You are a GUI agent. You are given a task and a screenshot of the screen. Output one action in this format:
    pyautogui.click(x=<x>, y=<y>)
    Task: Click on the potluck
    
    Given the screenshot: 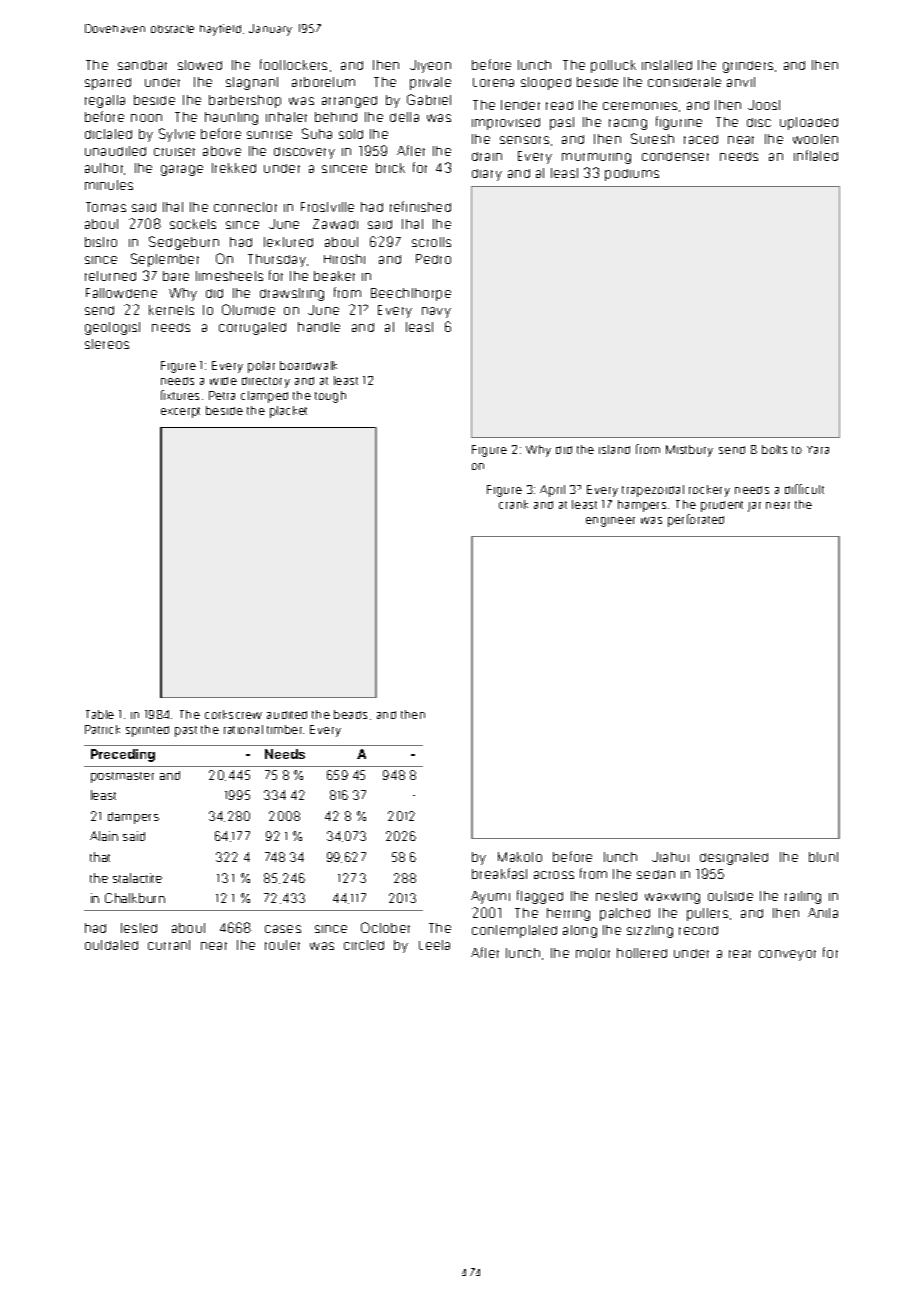 What is the action you would take?
    pyautogui.click(x=613, y=66)
